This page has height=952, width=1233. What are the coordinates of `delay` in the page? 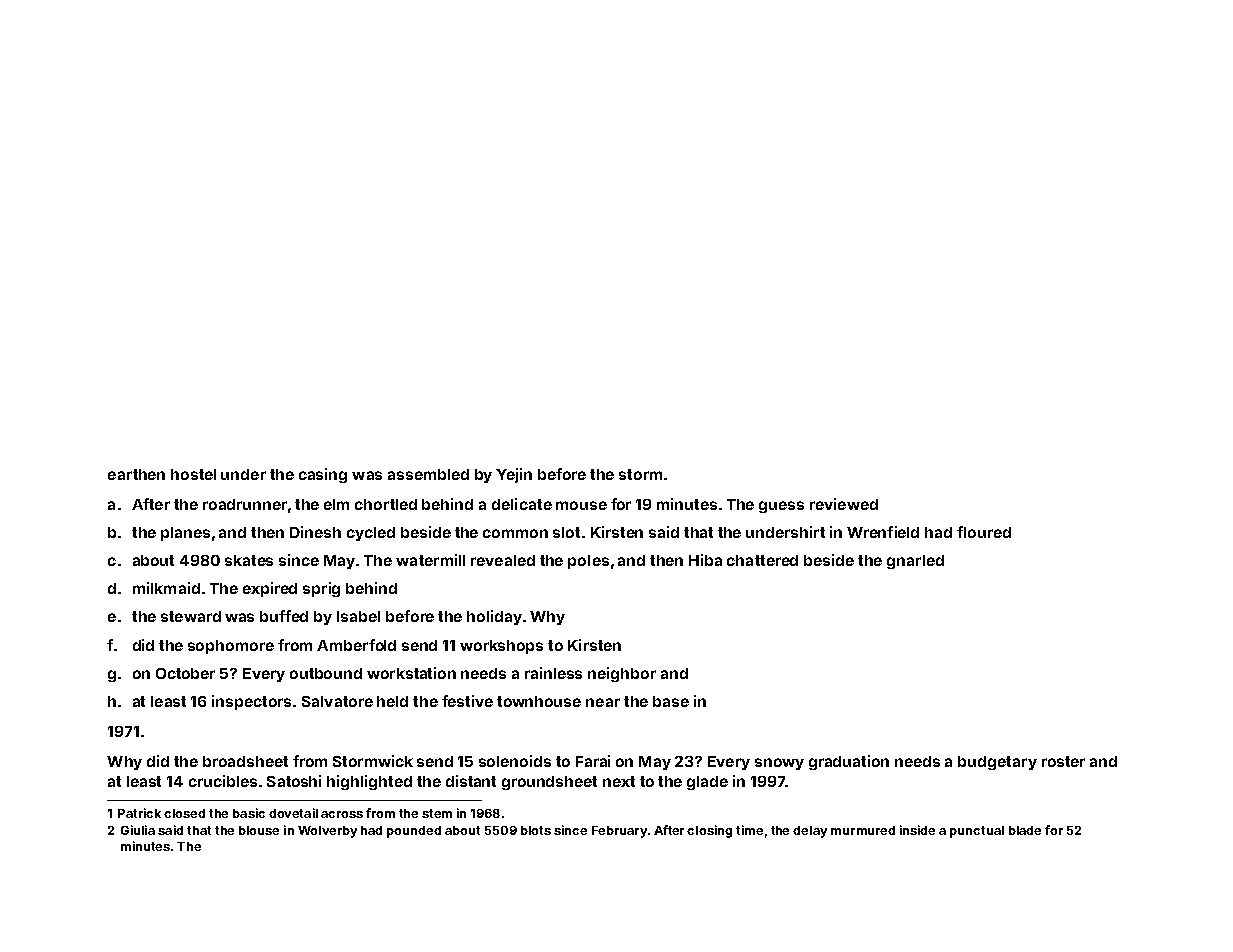 It's located at (810, 832).
